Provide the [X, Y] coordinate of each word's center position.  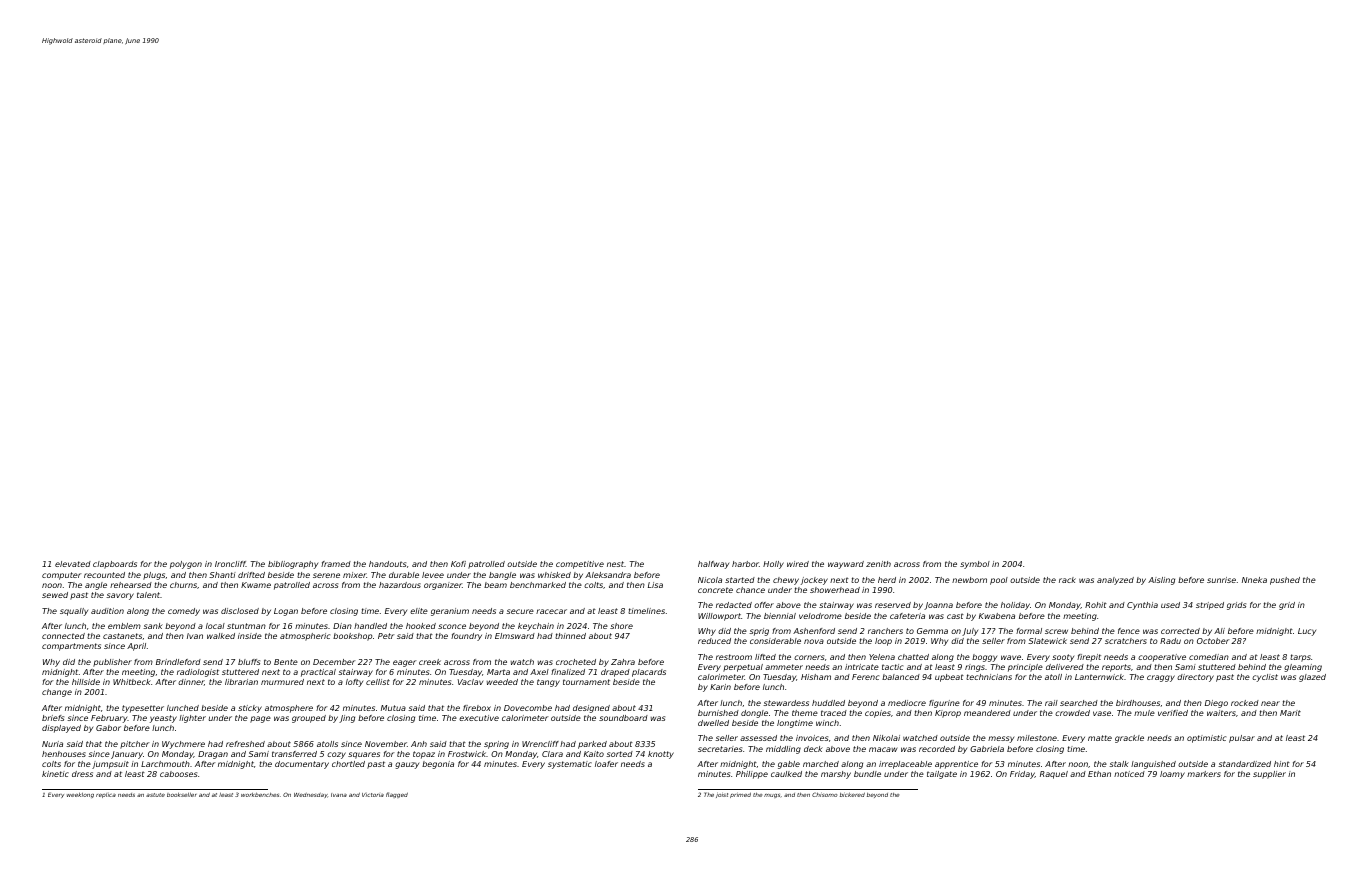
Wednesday [311, 795]
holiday [1015, 606]
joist [722, 795]
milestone [1037, 738]
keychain [536, 627]
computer [61, 576]
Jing [347, 719]
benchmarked [538, 585]
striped [1210, 606]
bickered [852, 795]
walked [221, 636]
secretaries [720, 749]
